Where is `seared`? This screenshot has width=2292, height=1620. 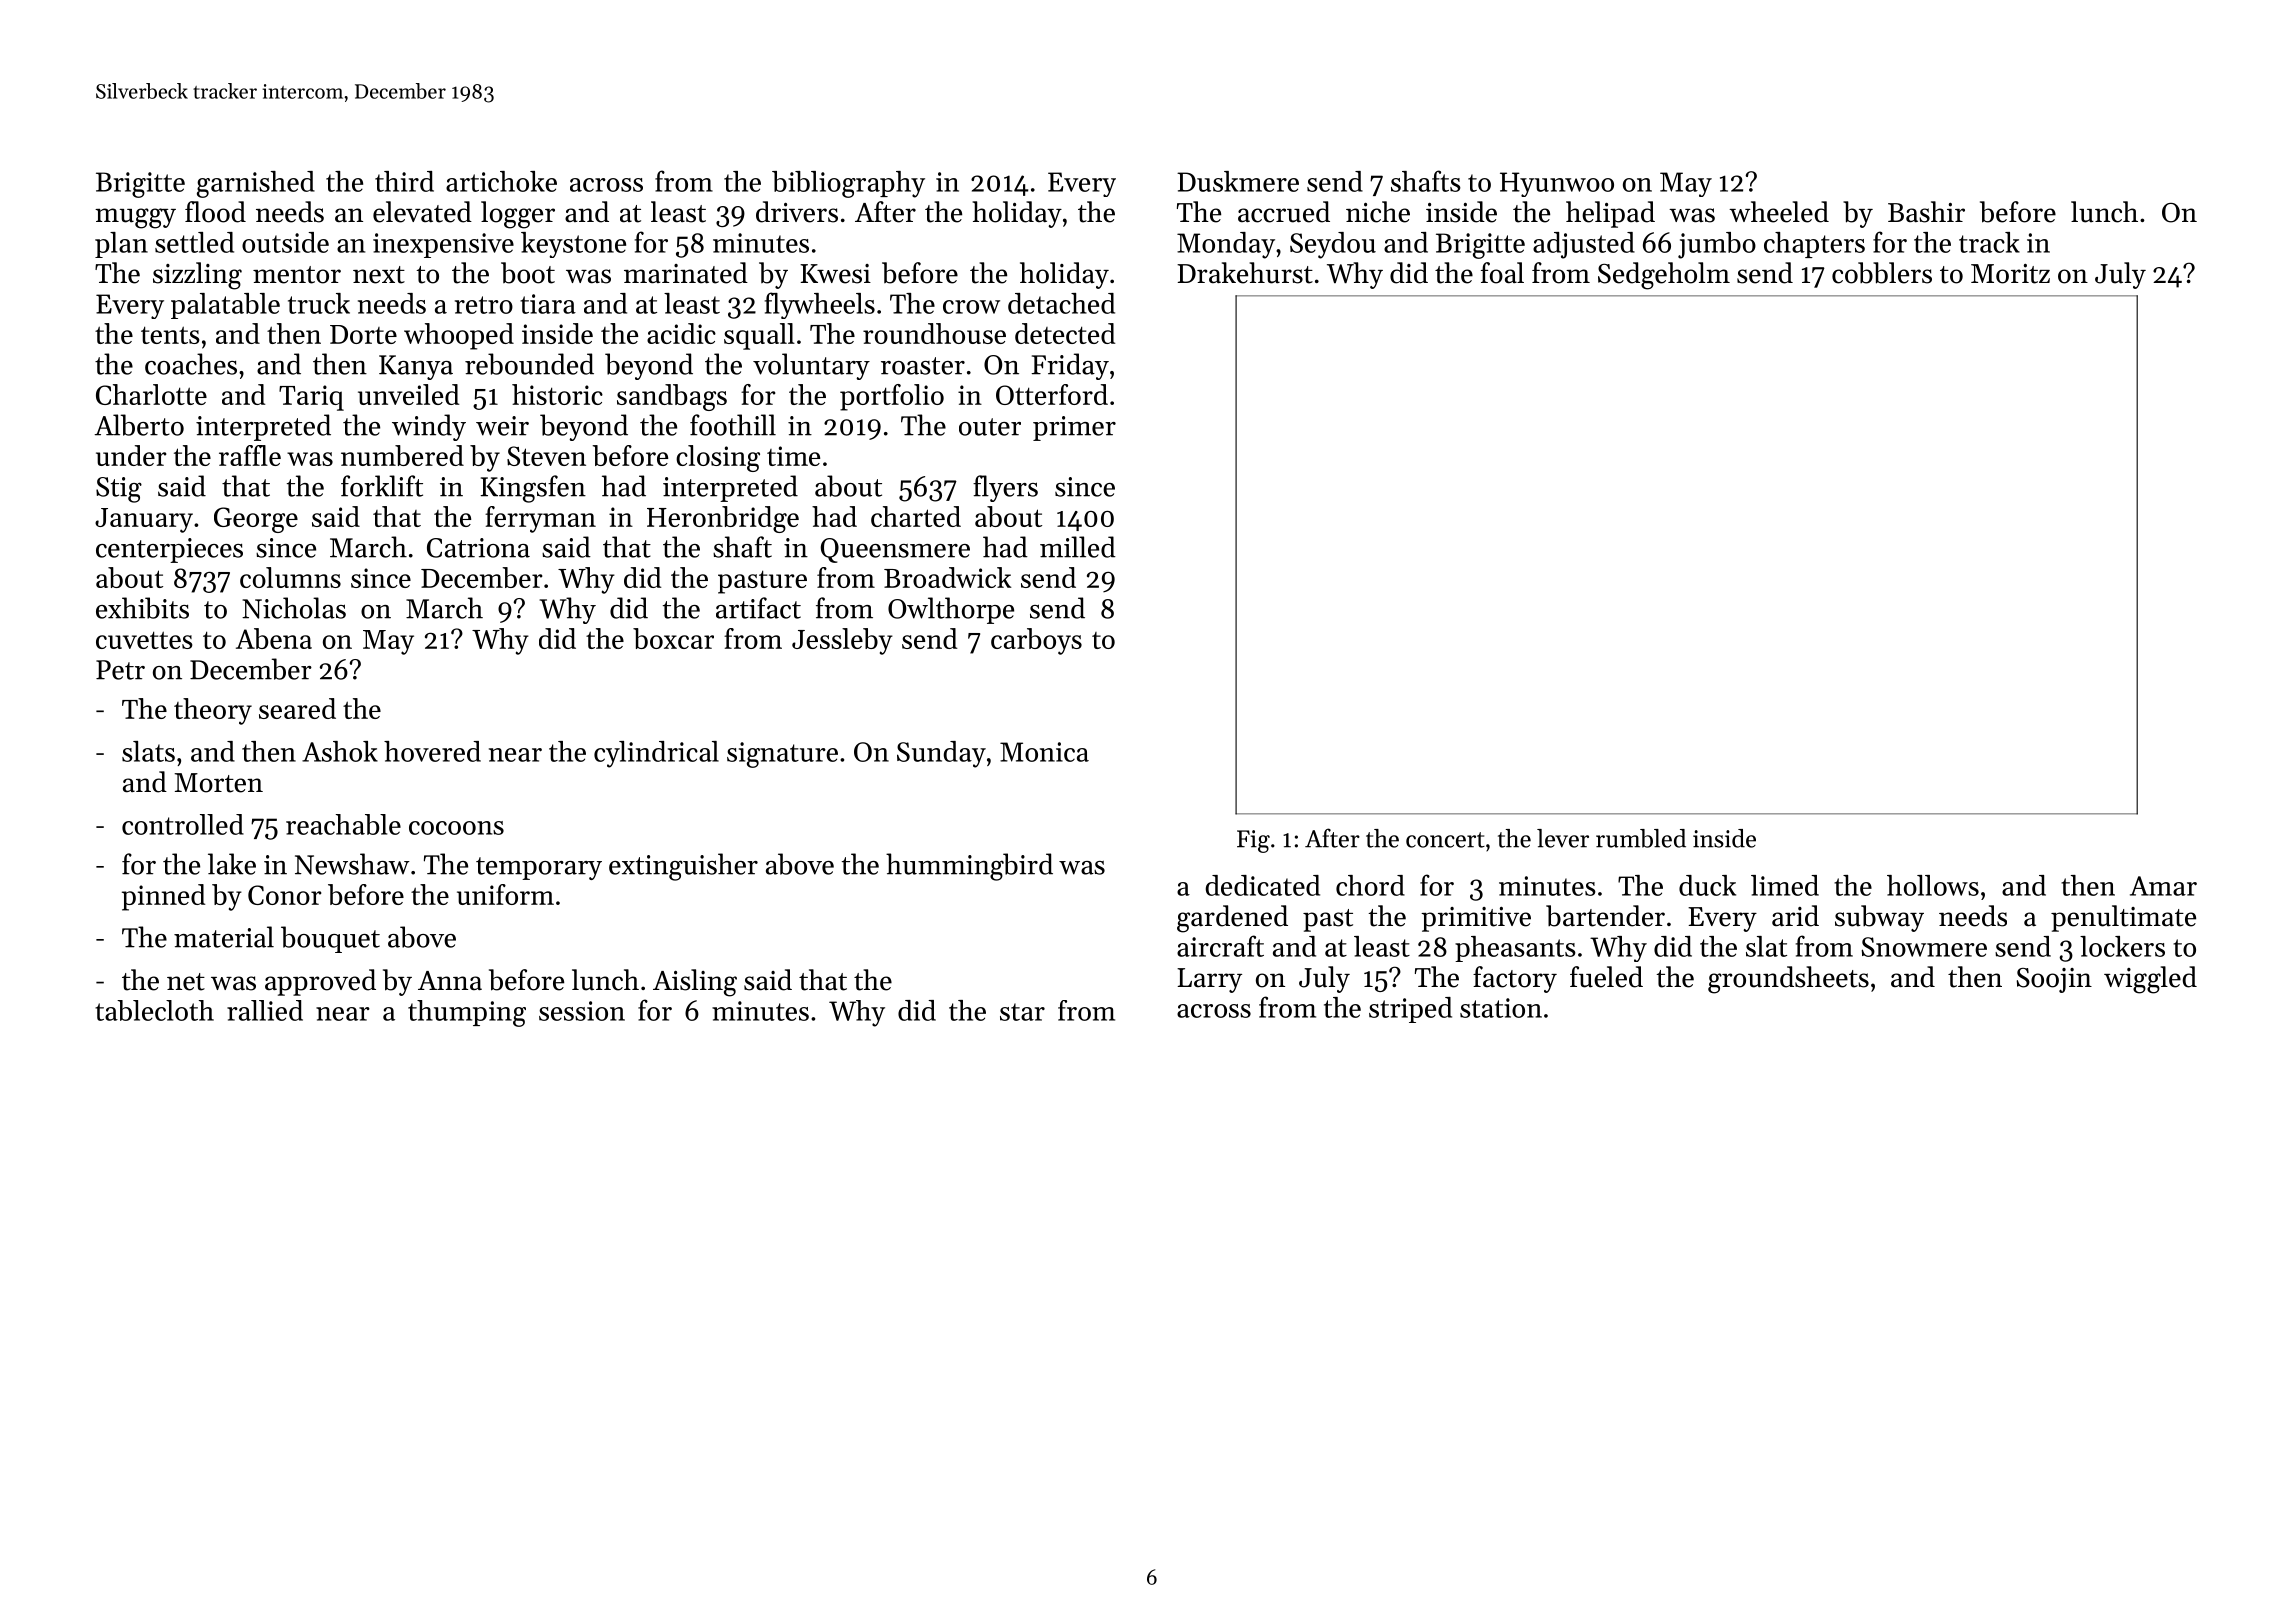 seared is located at coordinates (297, 708).
